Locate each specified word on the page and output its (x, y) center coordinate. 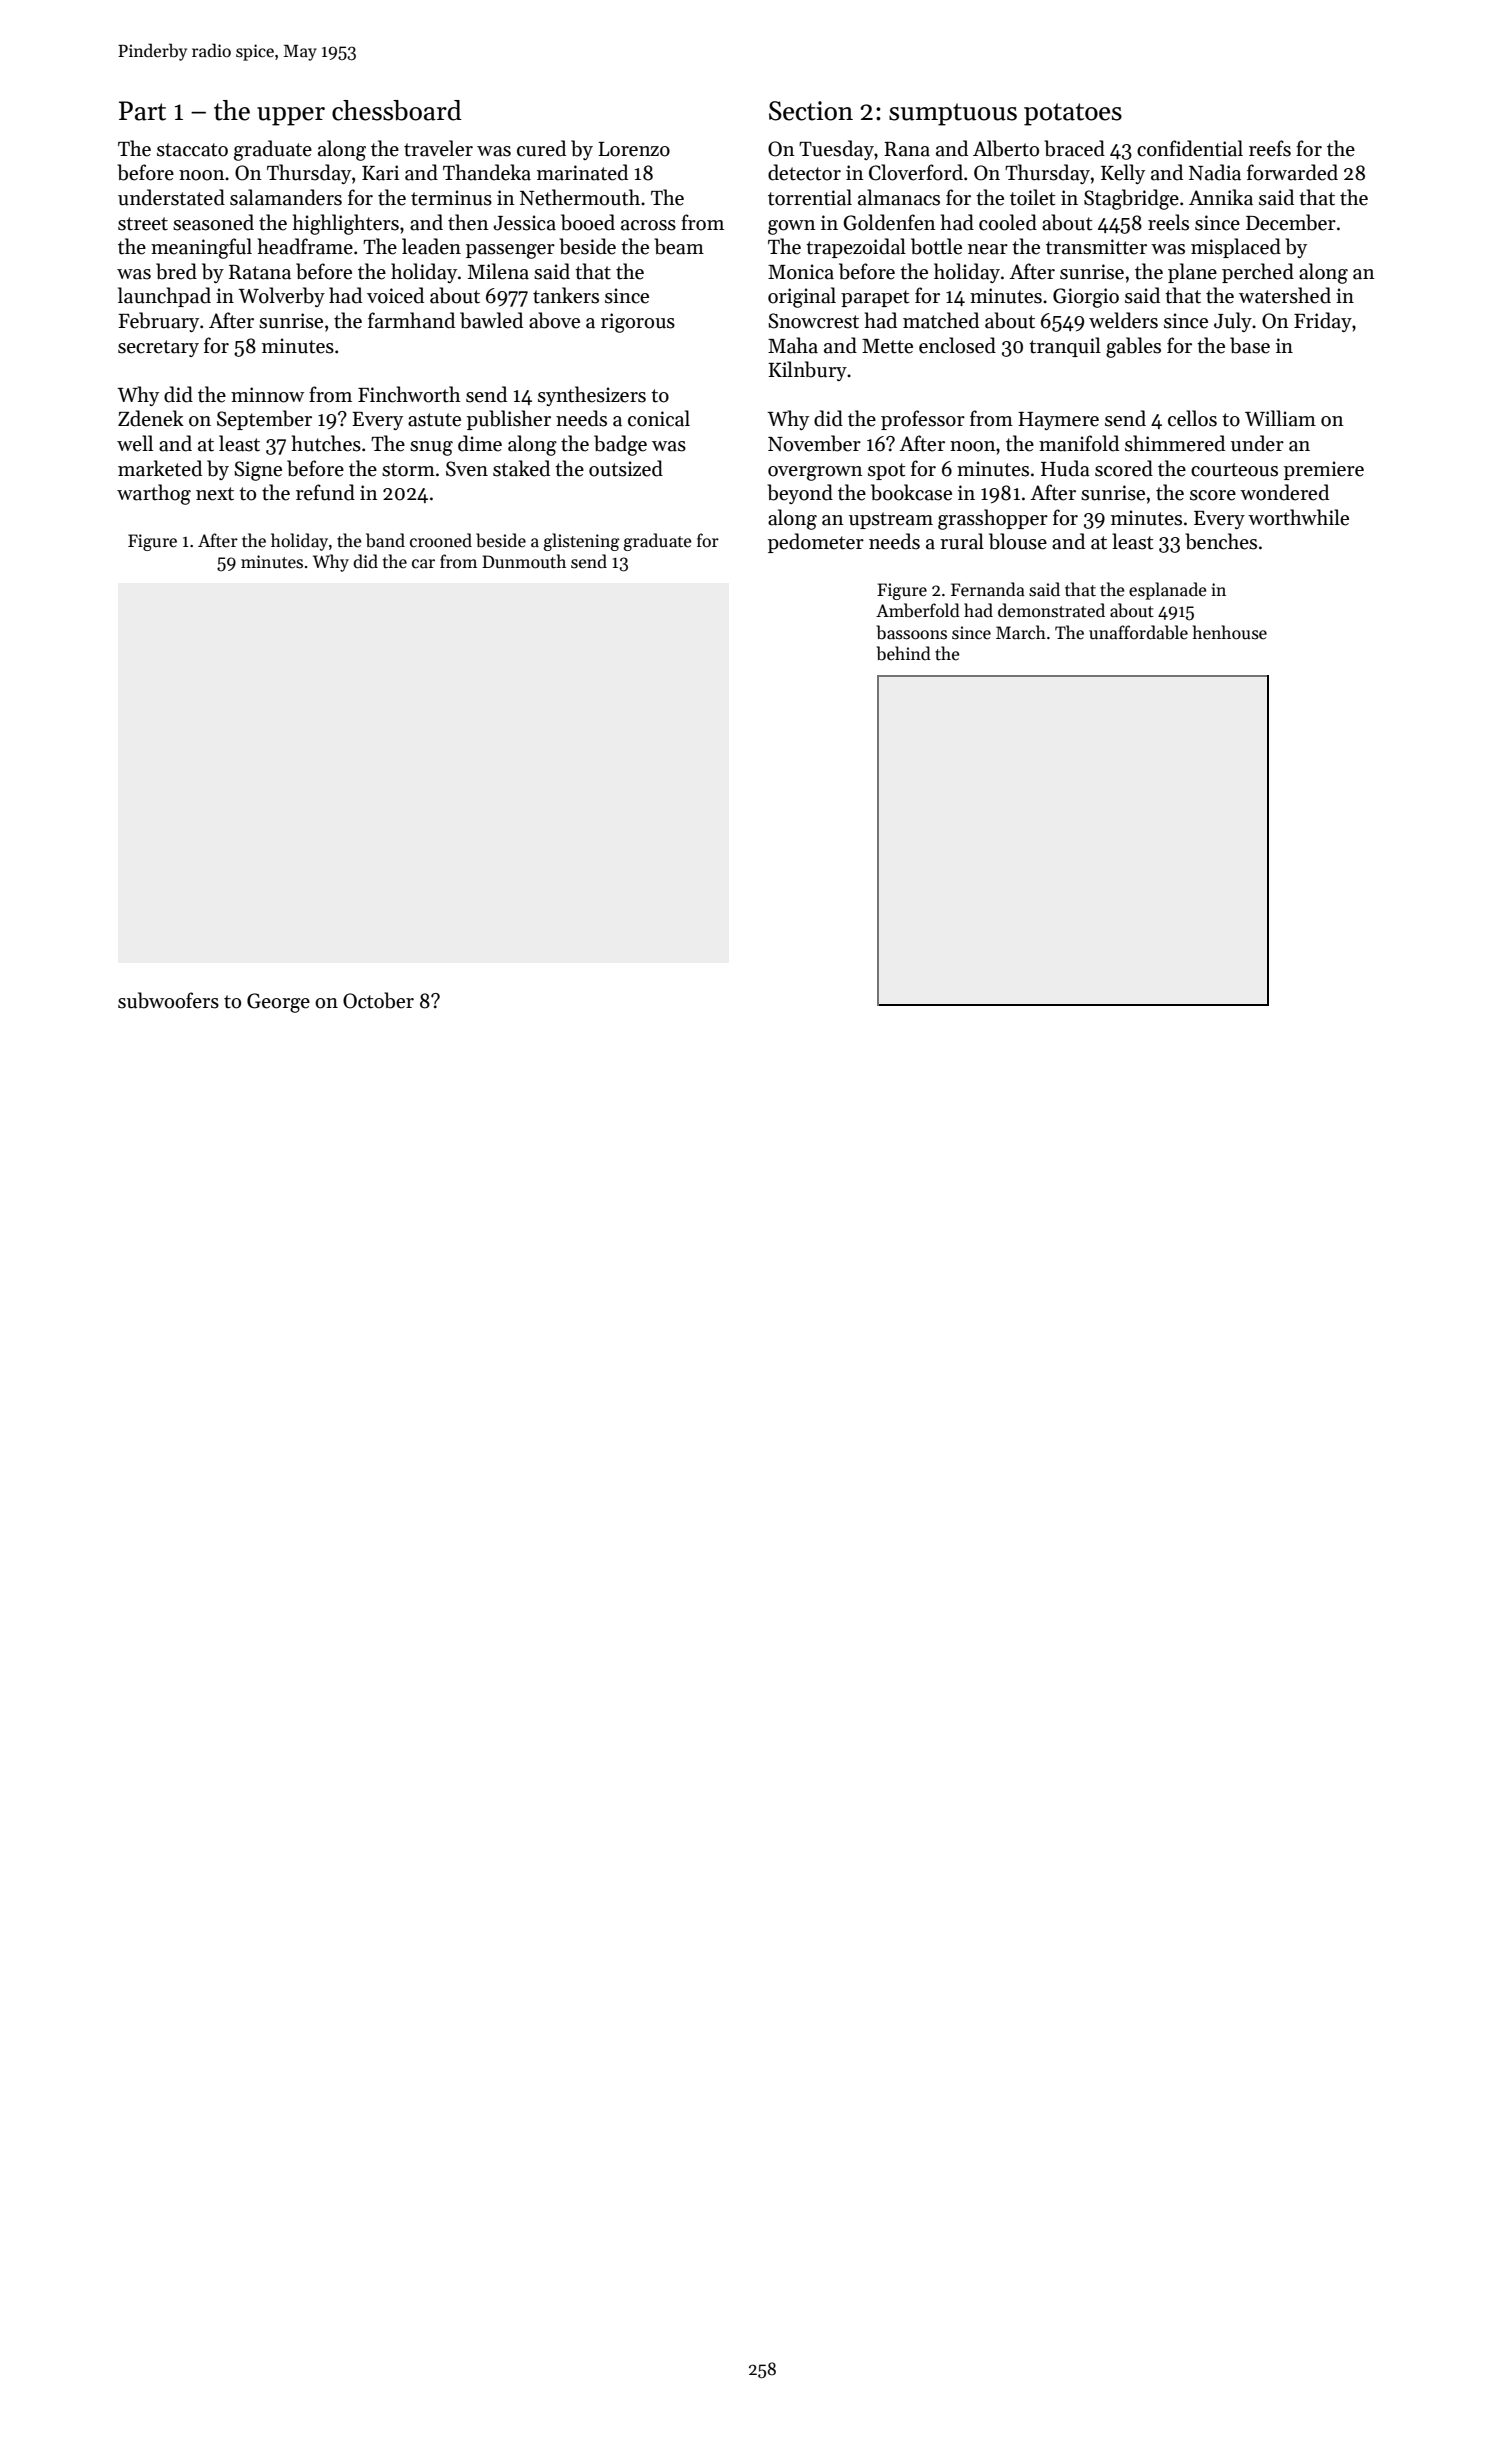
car (423, 564)
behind (903, 653)
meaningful (201, 248)
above (554, 320)
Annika (1221, 197)
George (278, 1003)
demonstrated (1051, 610)
